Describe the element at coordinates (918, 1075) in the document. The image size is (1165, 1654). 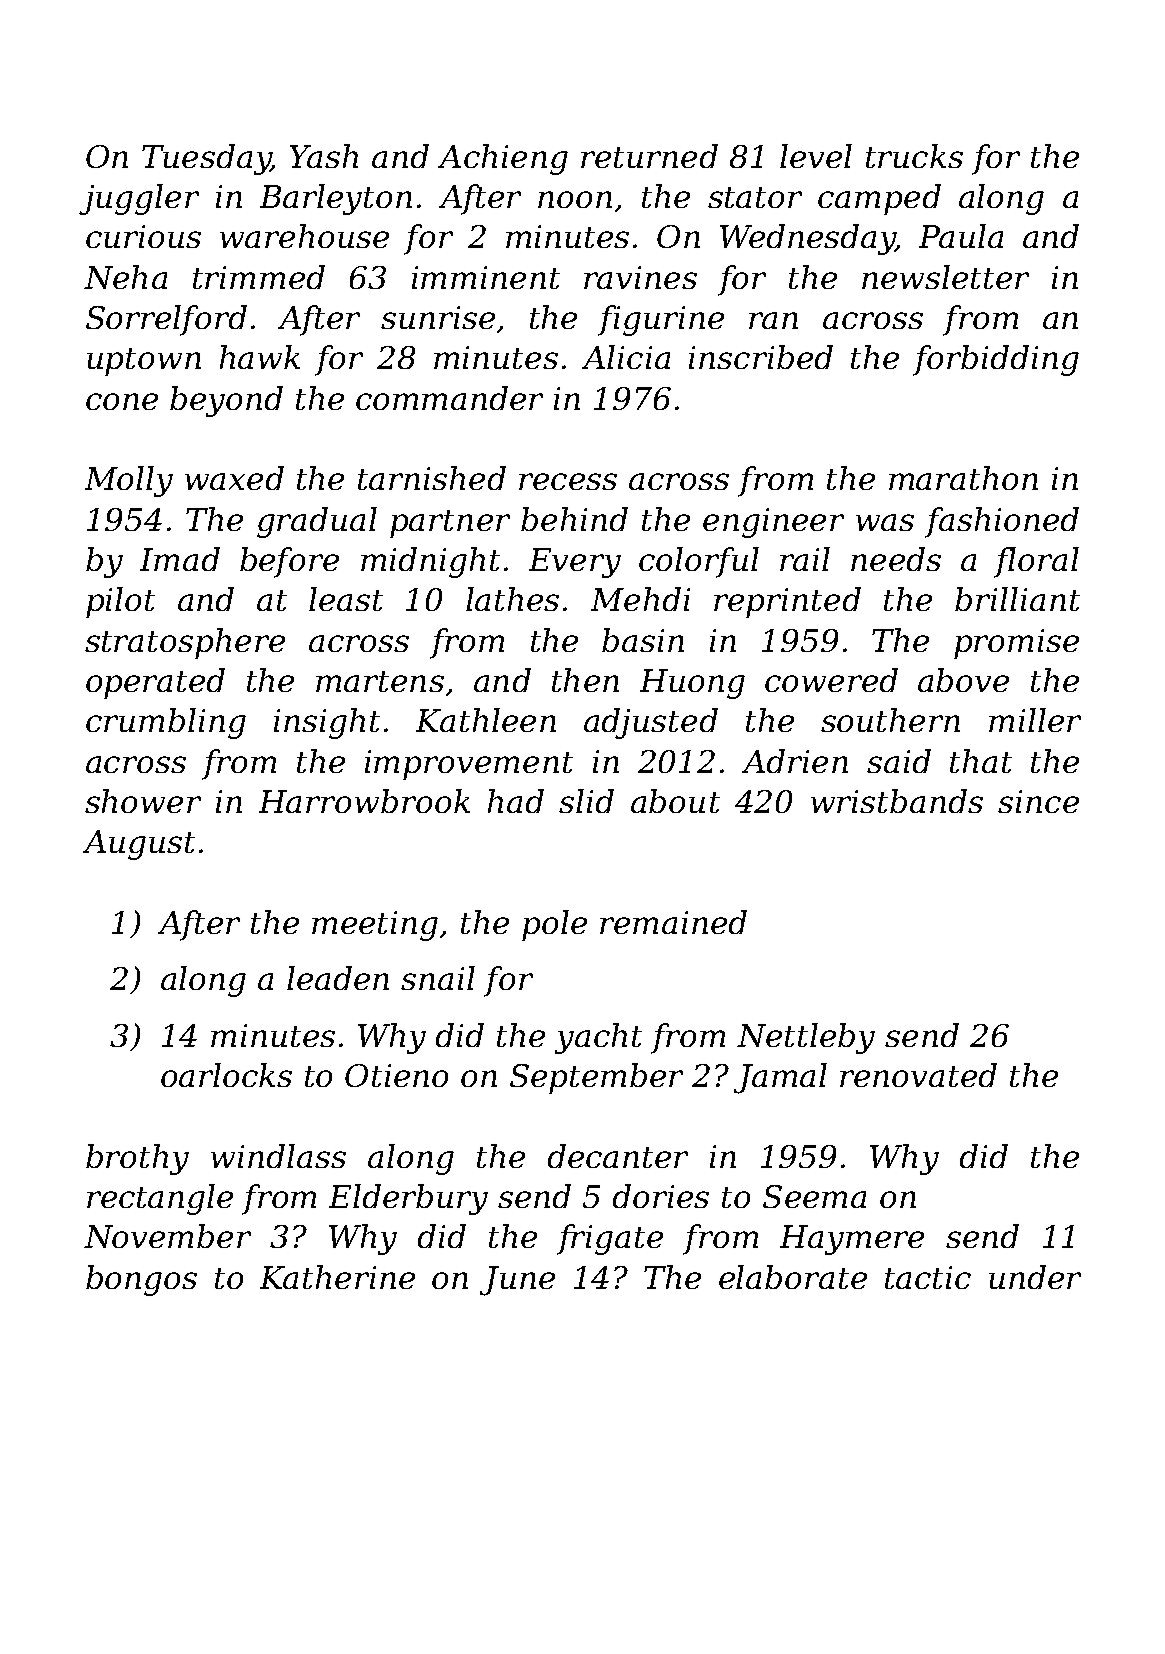
I see `renovated` at that location.
